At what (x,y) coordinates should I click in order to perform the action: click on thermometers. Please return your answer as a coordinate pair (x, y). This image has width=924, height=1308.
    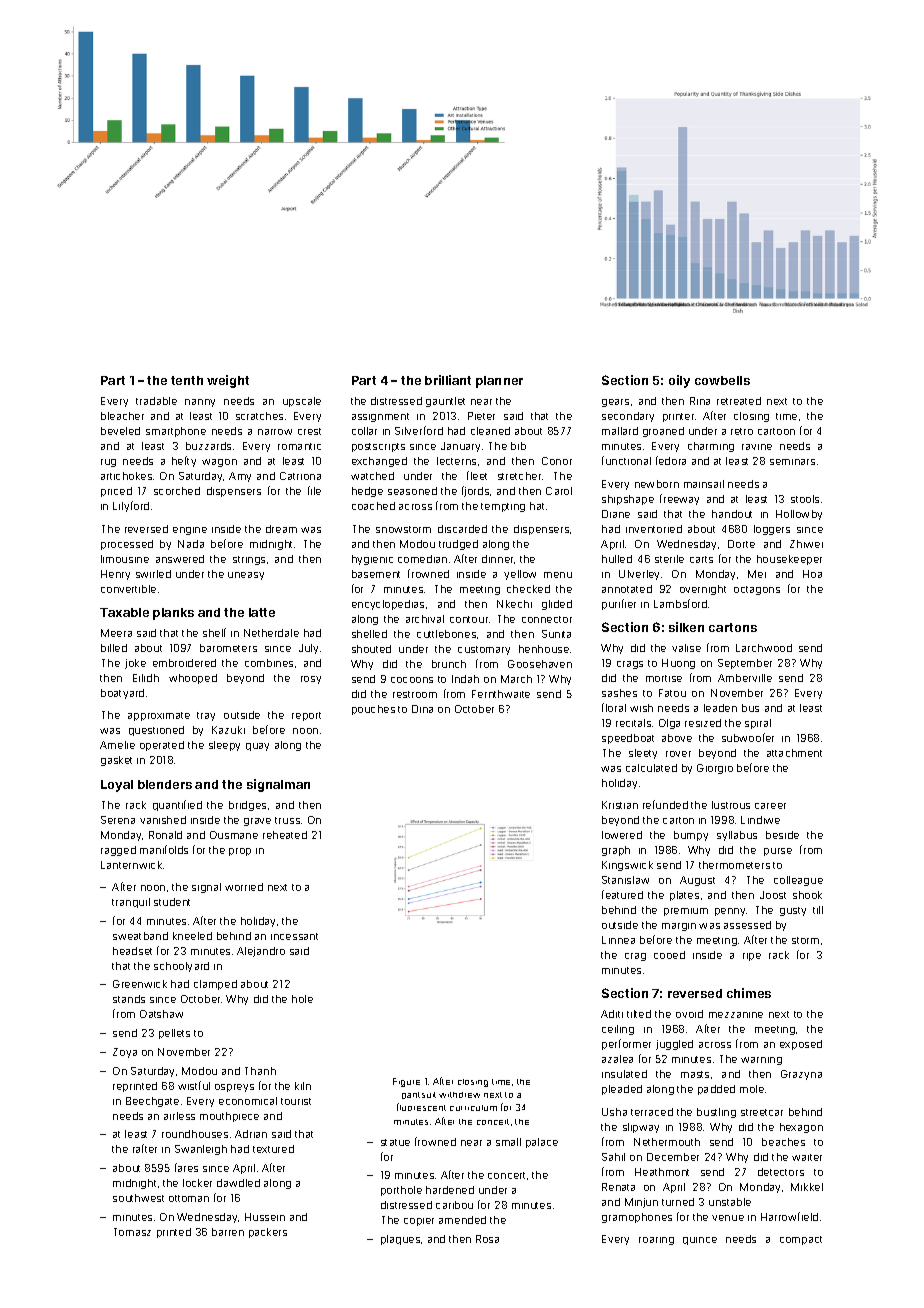
    Looking at the image, I should click on (734, 865).
